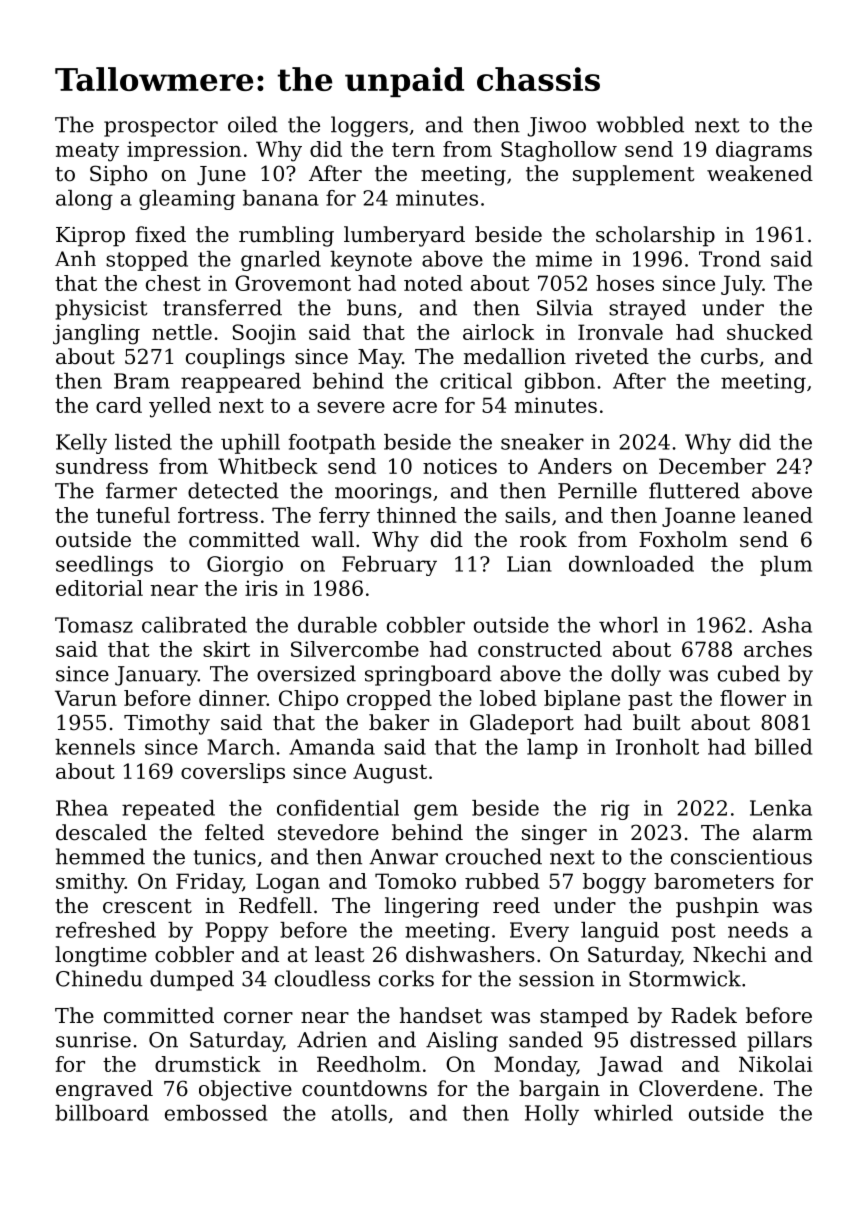 The height and width of the screenshot is (1231, 868). Describe the element at coordinates (101, 832) in the screenshot. I see `descaled` at that location.
